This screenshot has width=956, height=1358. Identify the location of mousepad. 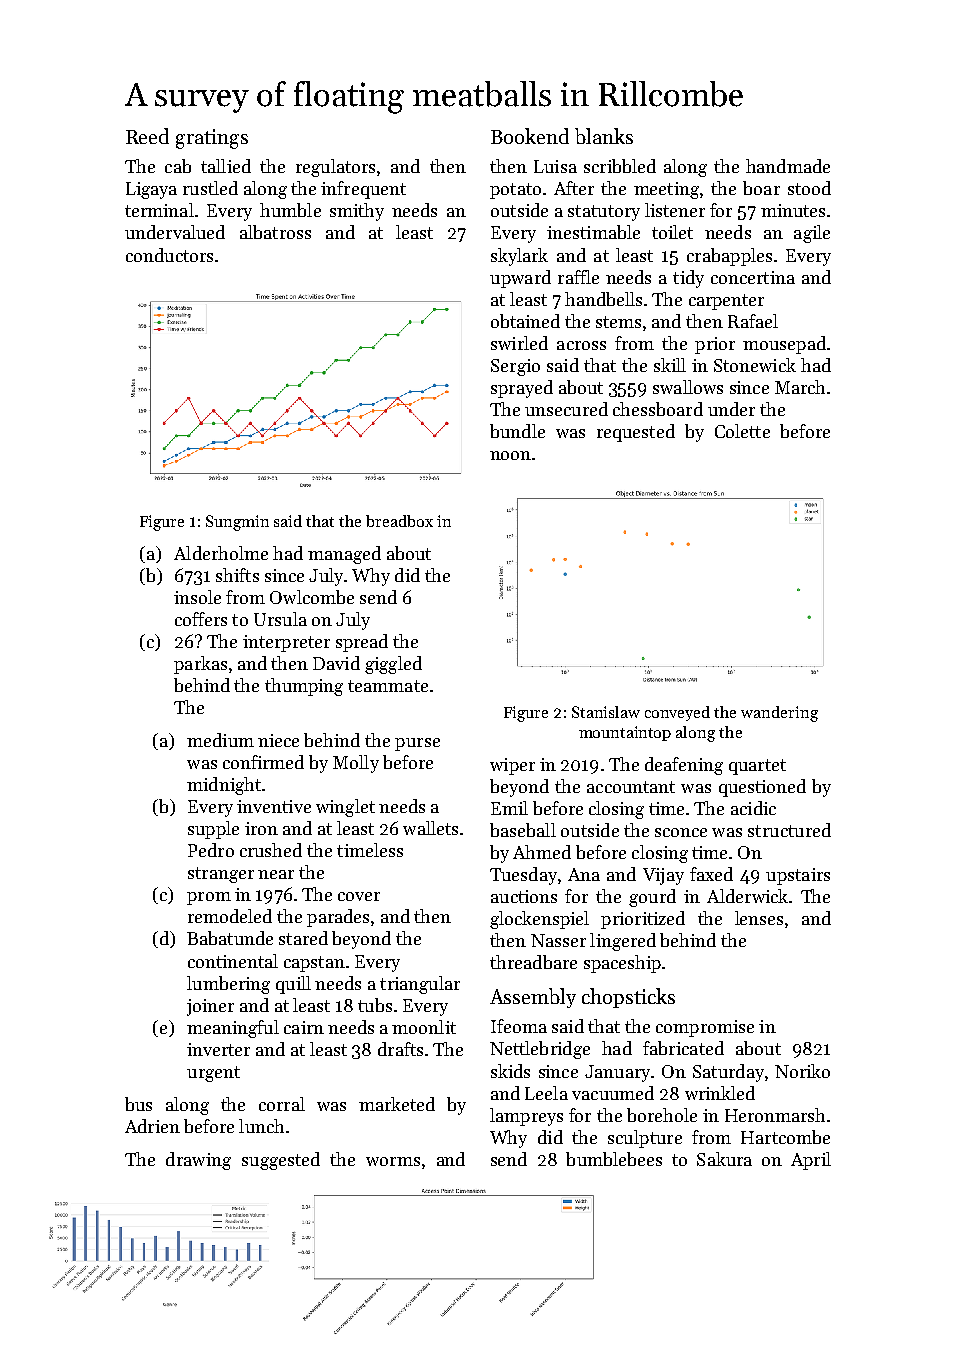
(784, 345).
